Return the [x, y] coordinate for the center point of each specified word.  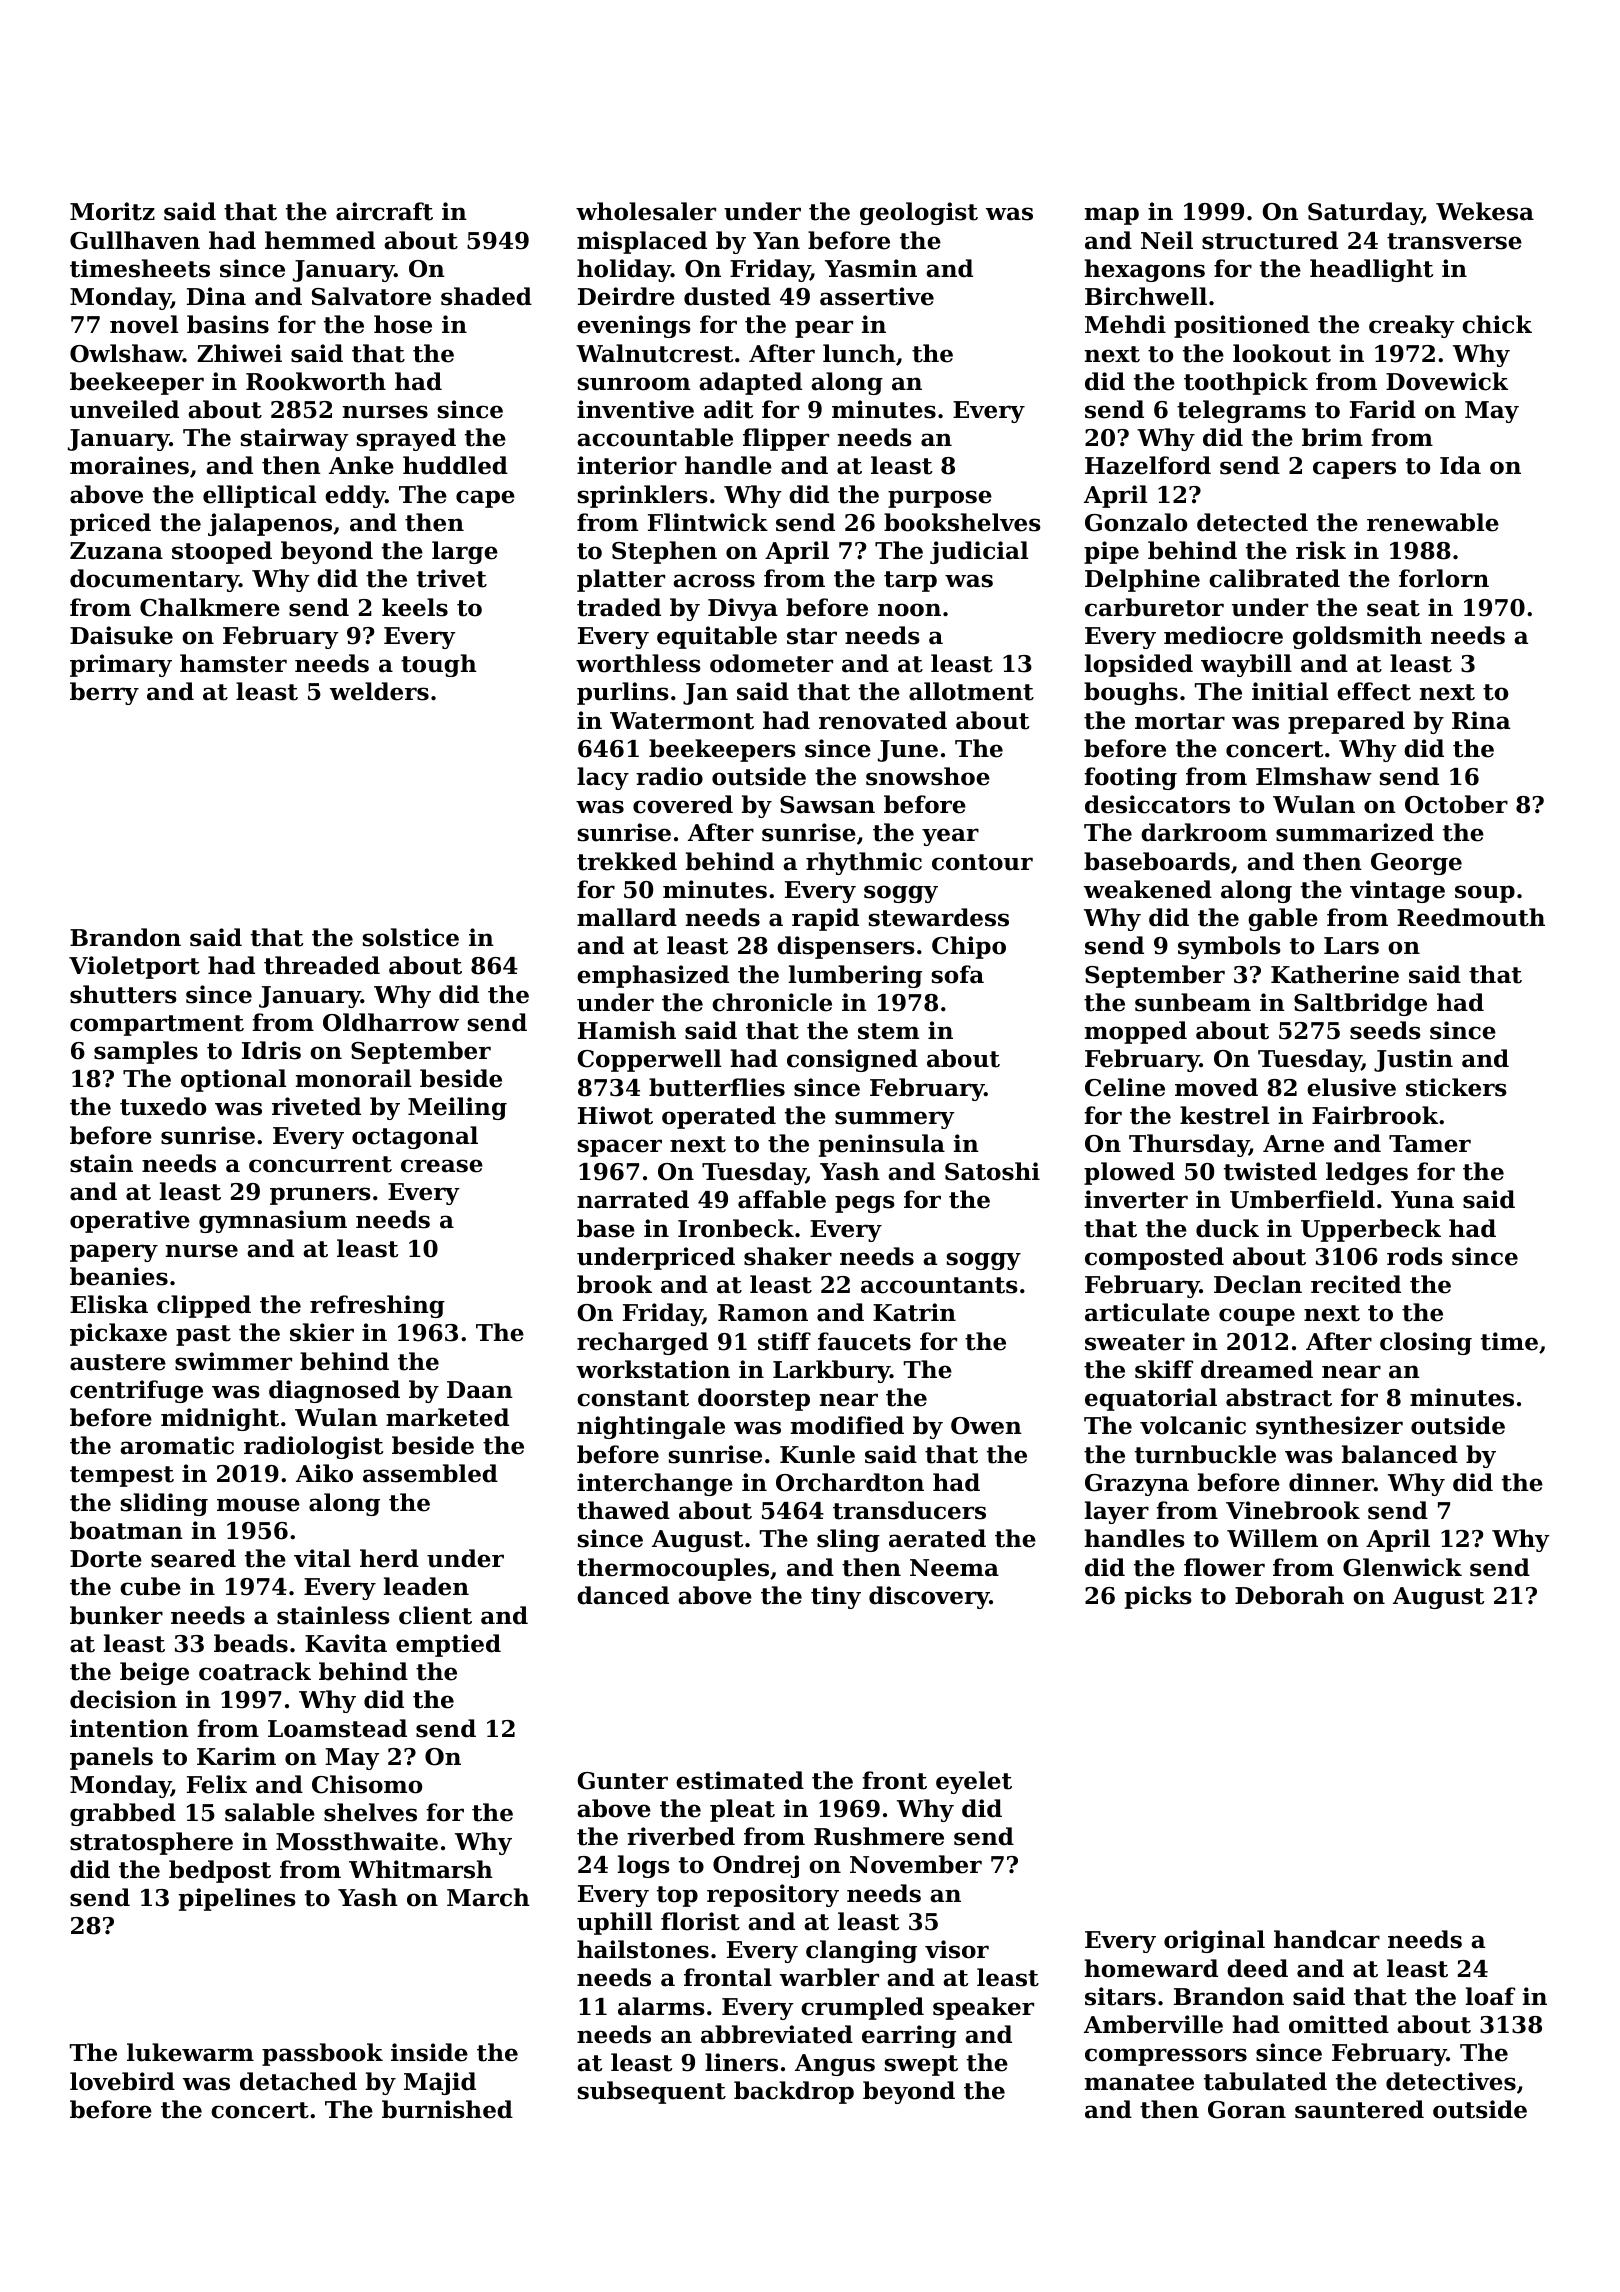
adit [729, 409]
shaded [486, 296]
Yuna [1422, 1200]
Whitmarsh [421, 1869]
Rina [1481, 720]
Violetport [134, 967]
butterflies [717, 1087]
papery [114, 1253]
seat [1393, 608]
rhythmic [864, 863]
